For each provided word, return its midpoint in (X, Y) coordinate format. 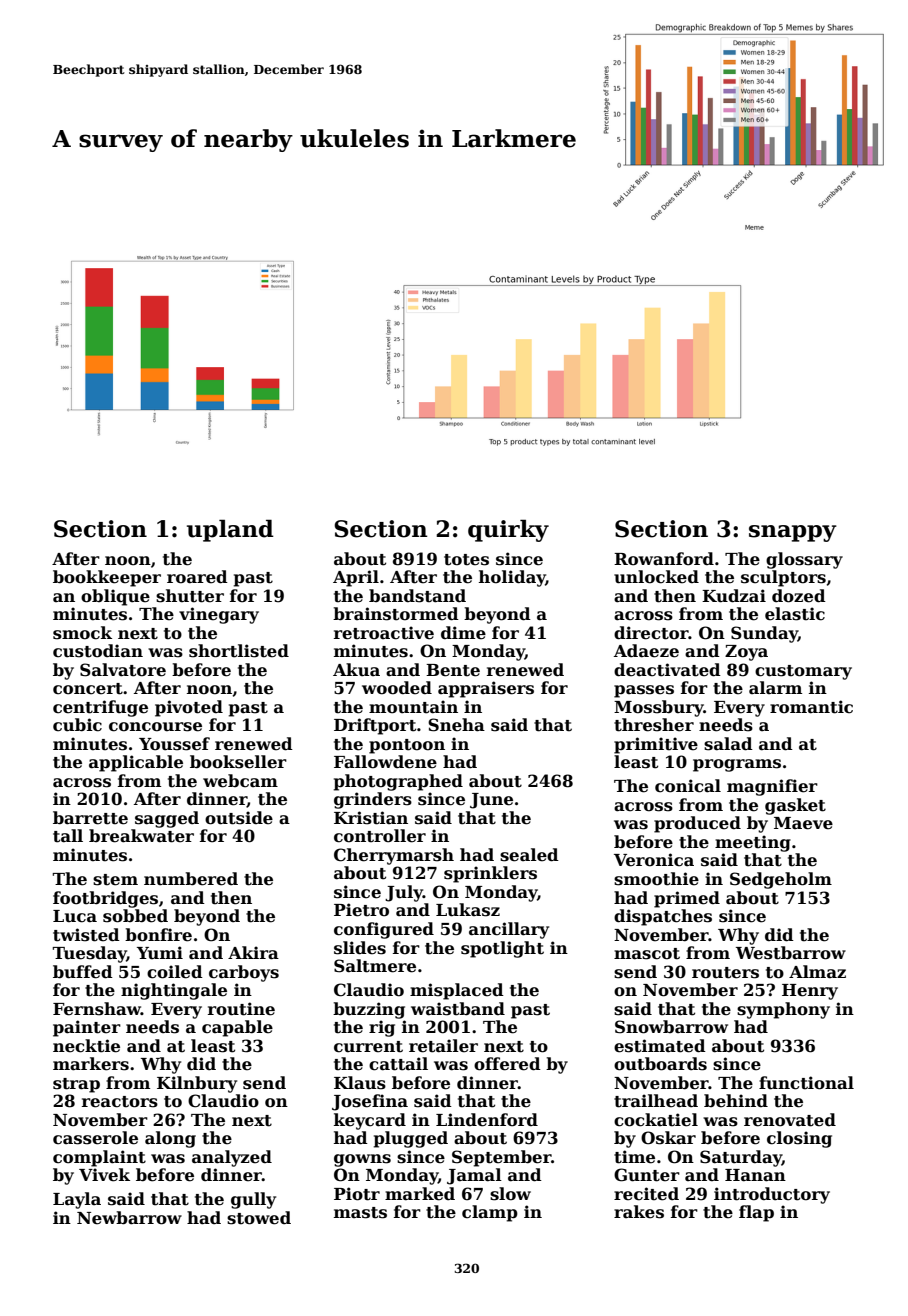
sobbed (135, 916)
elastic (795, 614)
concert (88, 689)
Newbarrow (129, 1218)
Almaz (817, 972)
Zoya (746, 653)
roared (197, 577)
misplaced (457, 991)
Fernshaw (97, 1009)
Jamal (474, 1176)
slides (360, 948)
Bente (453, 670)
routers (725, 973)
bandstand (417, 596)
